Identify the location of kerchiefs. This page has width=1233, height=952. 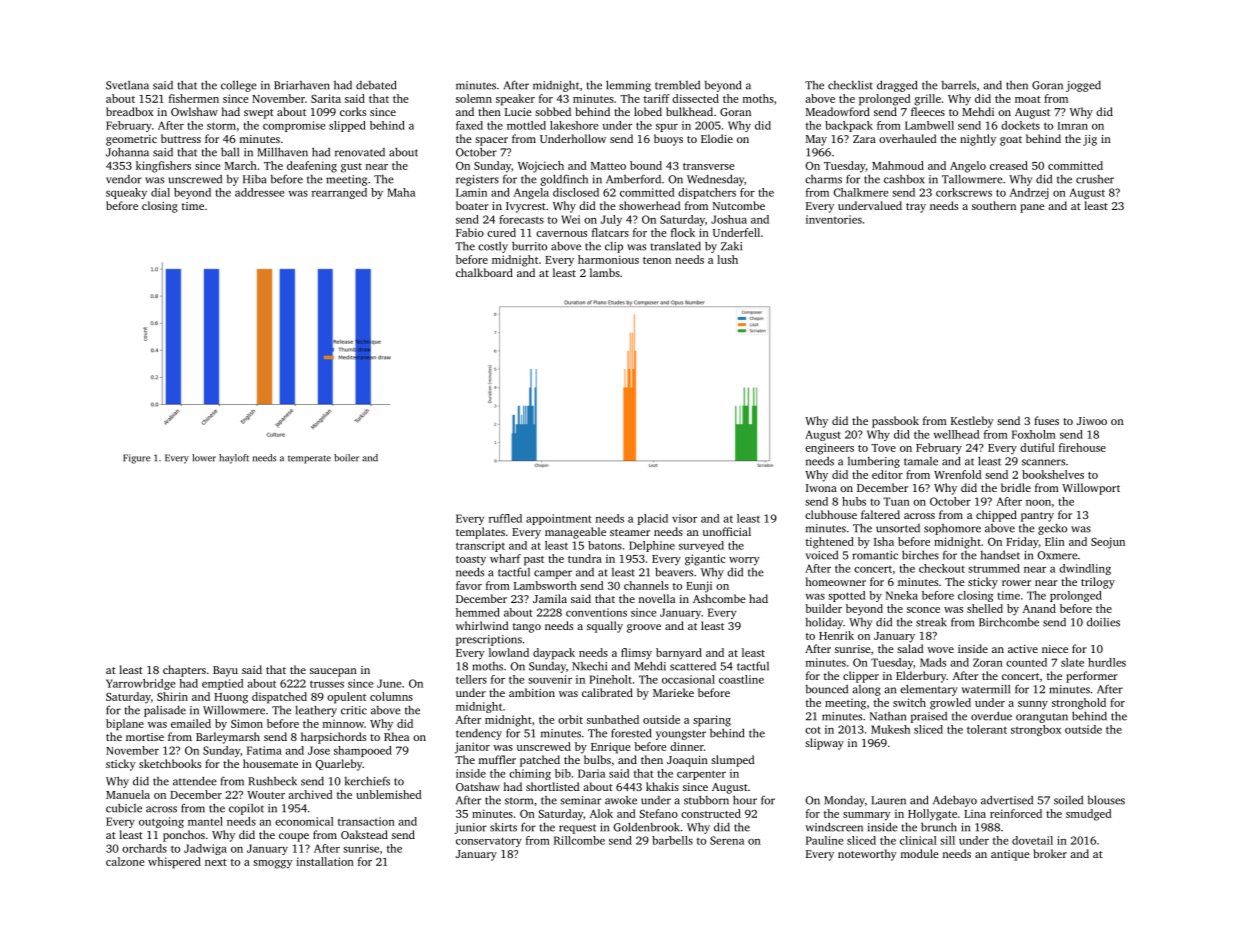
(367, 781).
